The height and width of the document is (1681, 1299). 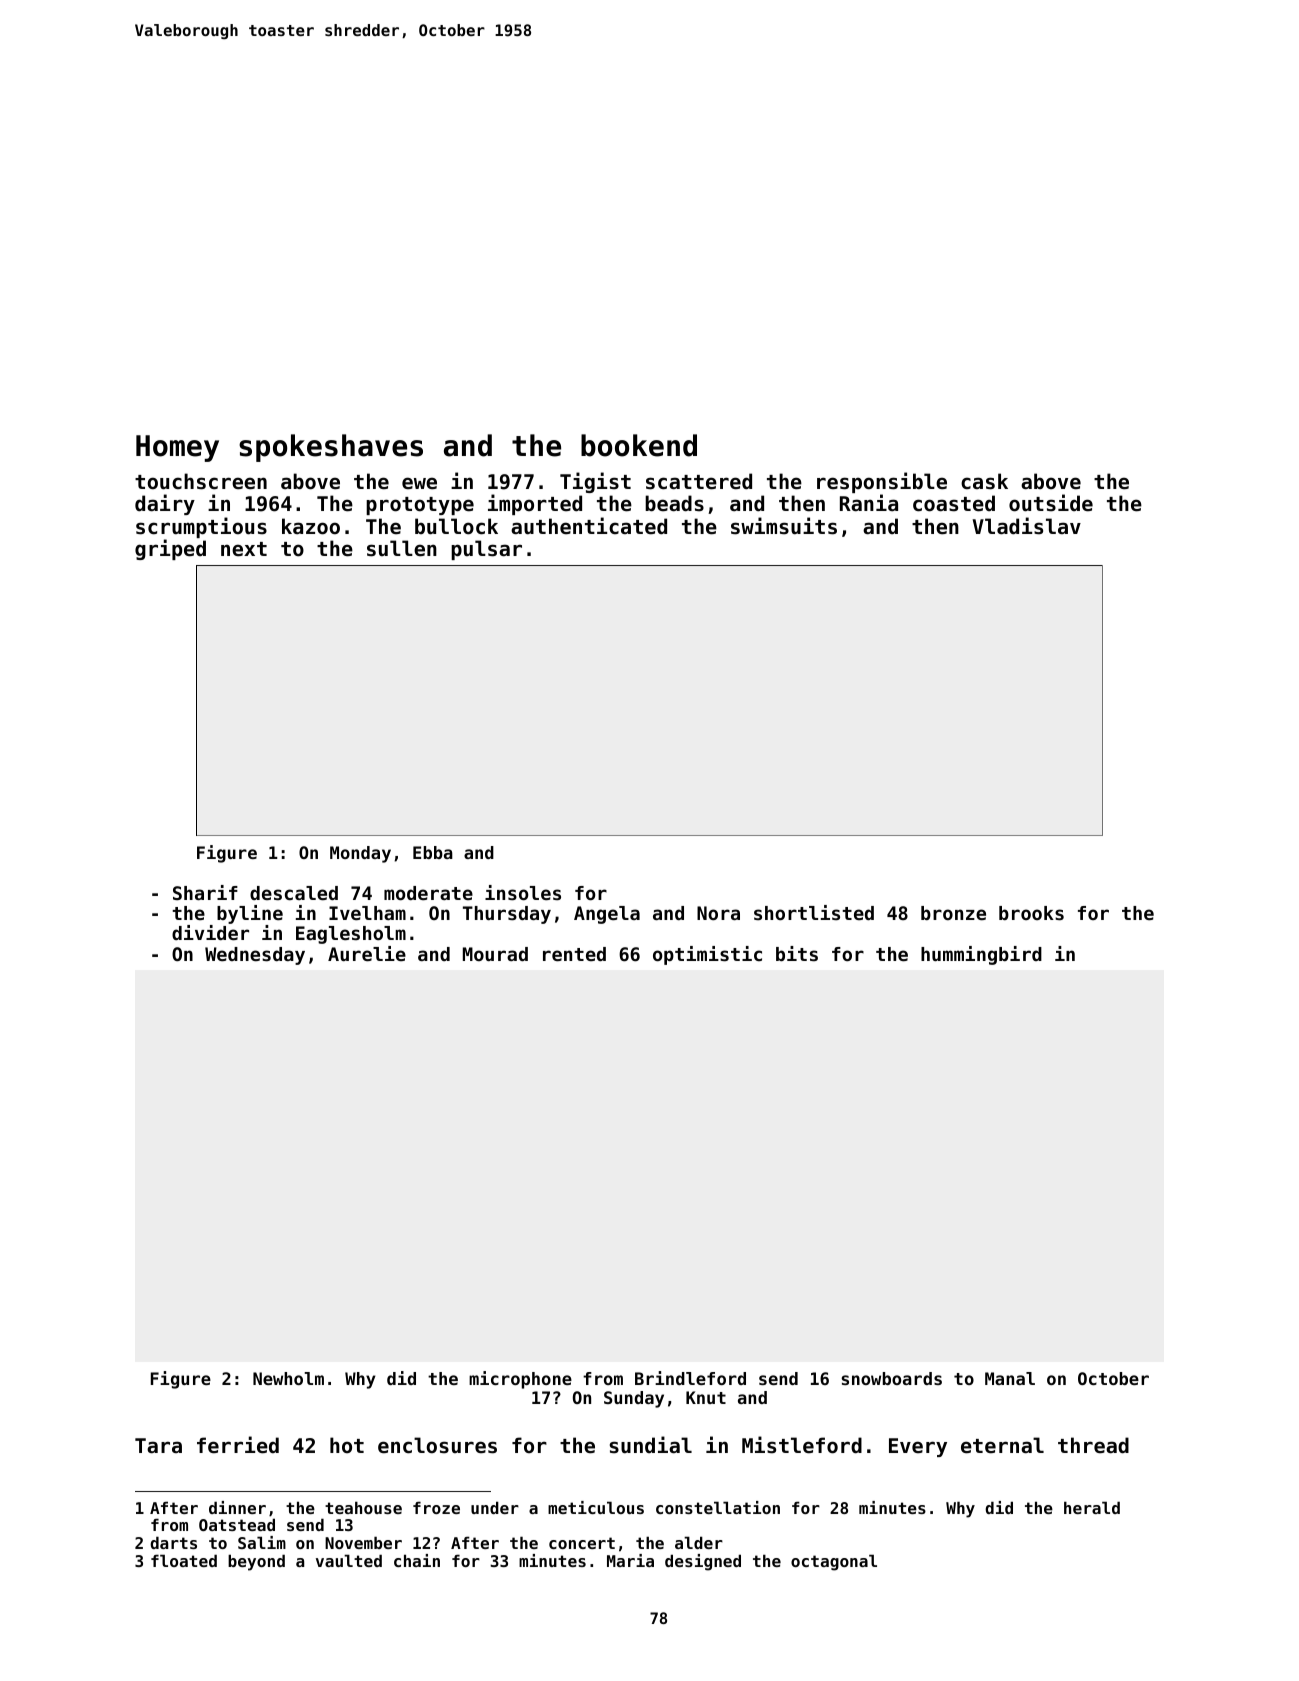 I want to click on spokeshaves, so click(x=331, y=448).
